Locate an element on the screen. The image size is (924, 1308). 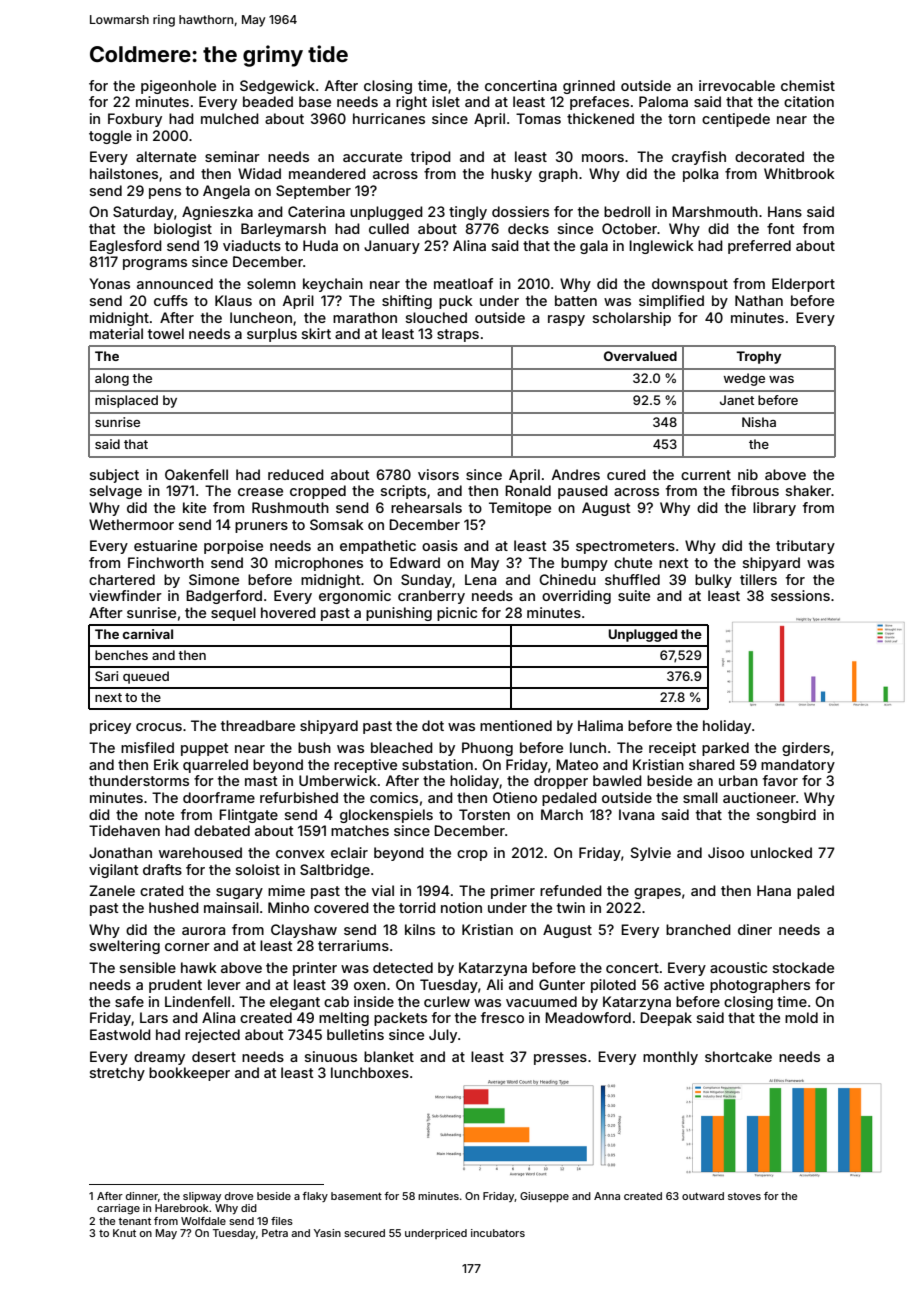
incubators is located at coordinates (498, 1233).
